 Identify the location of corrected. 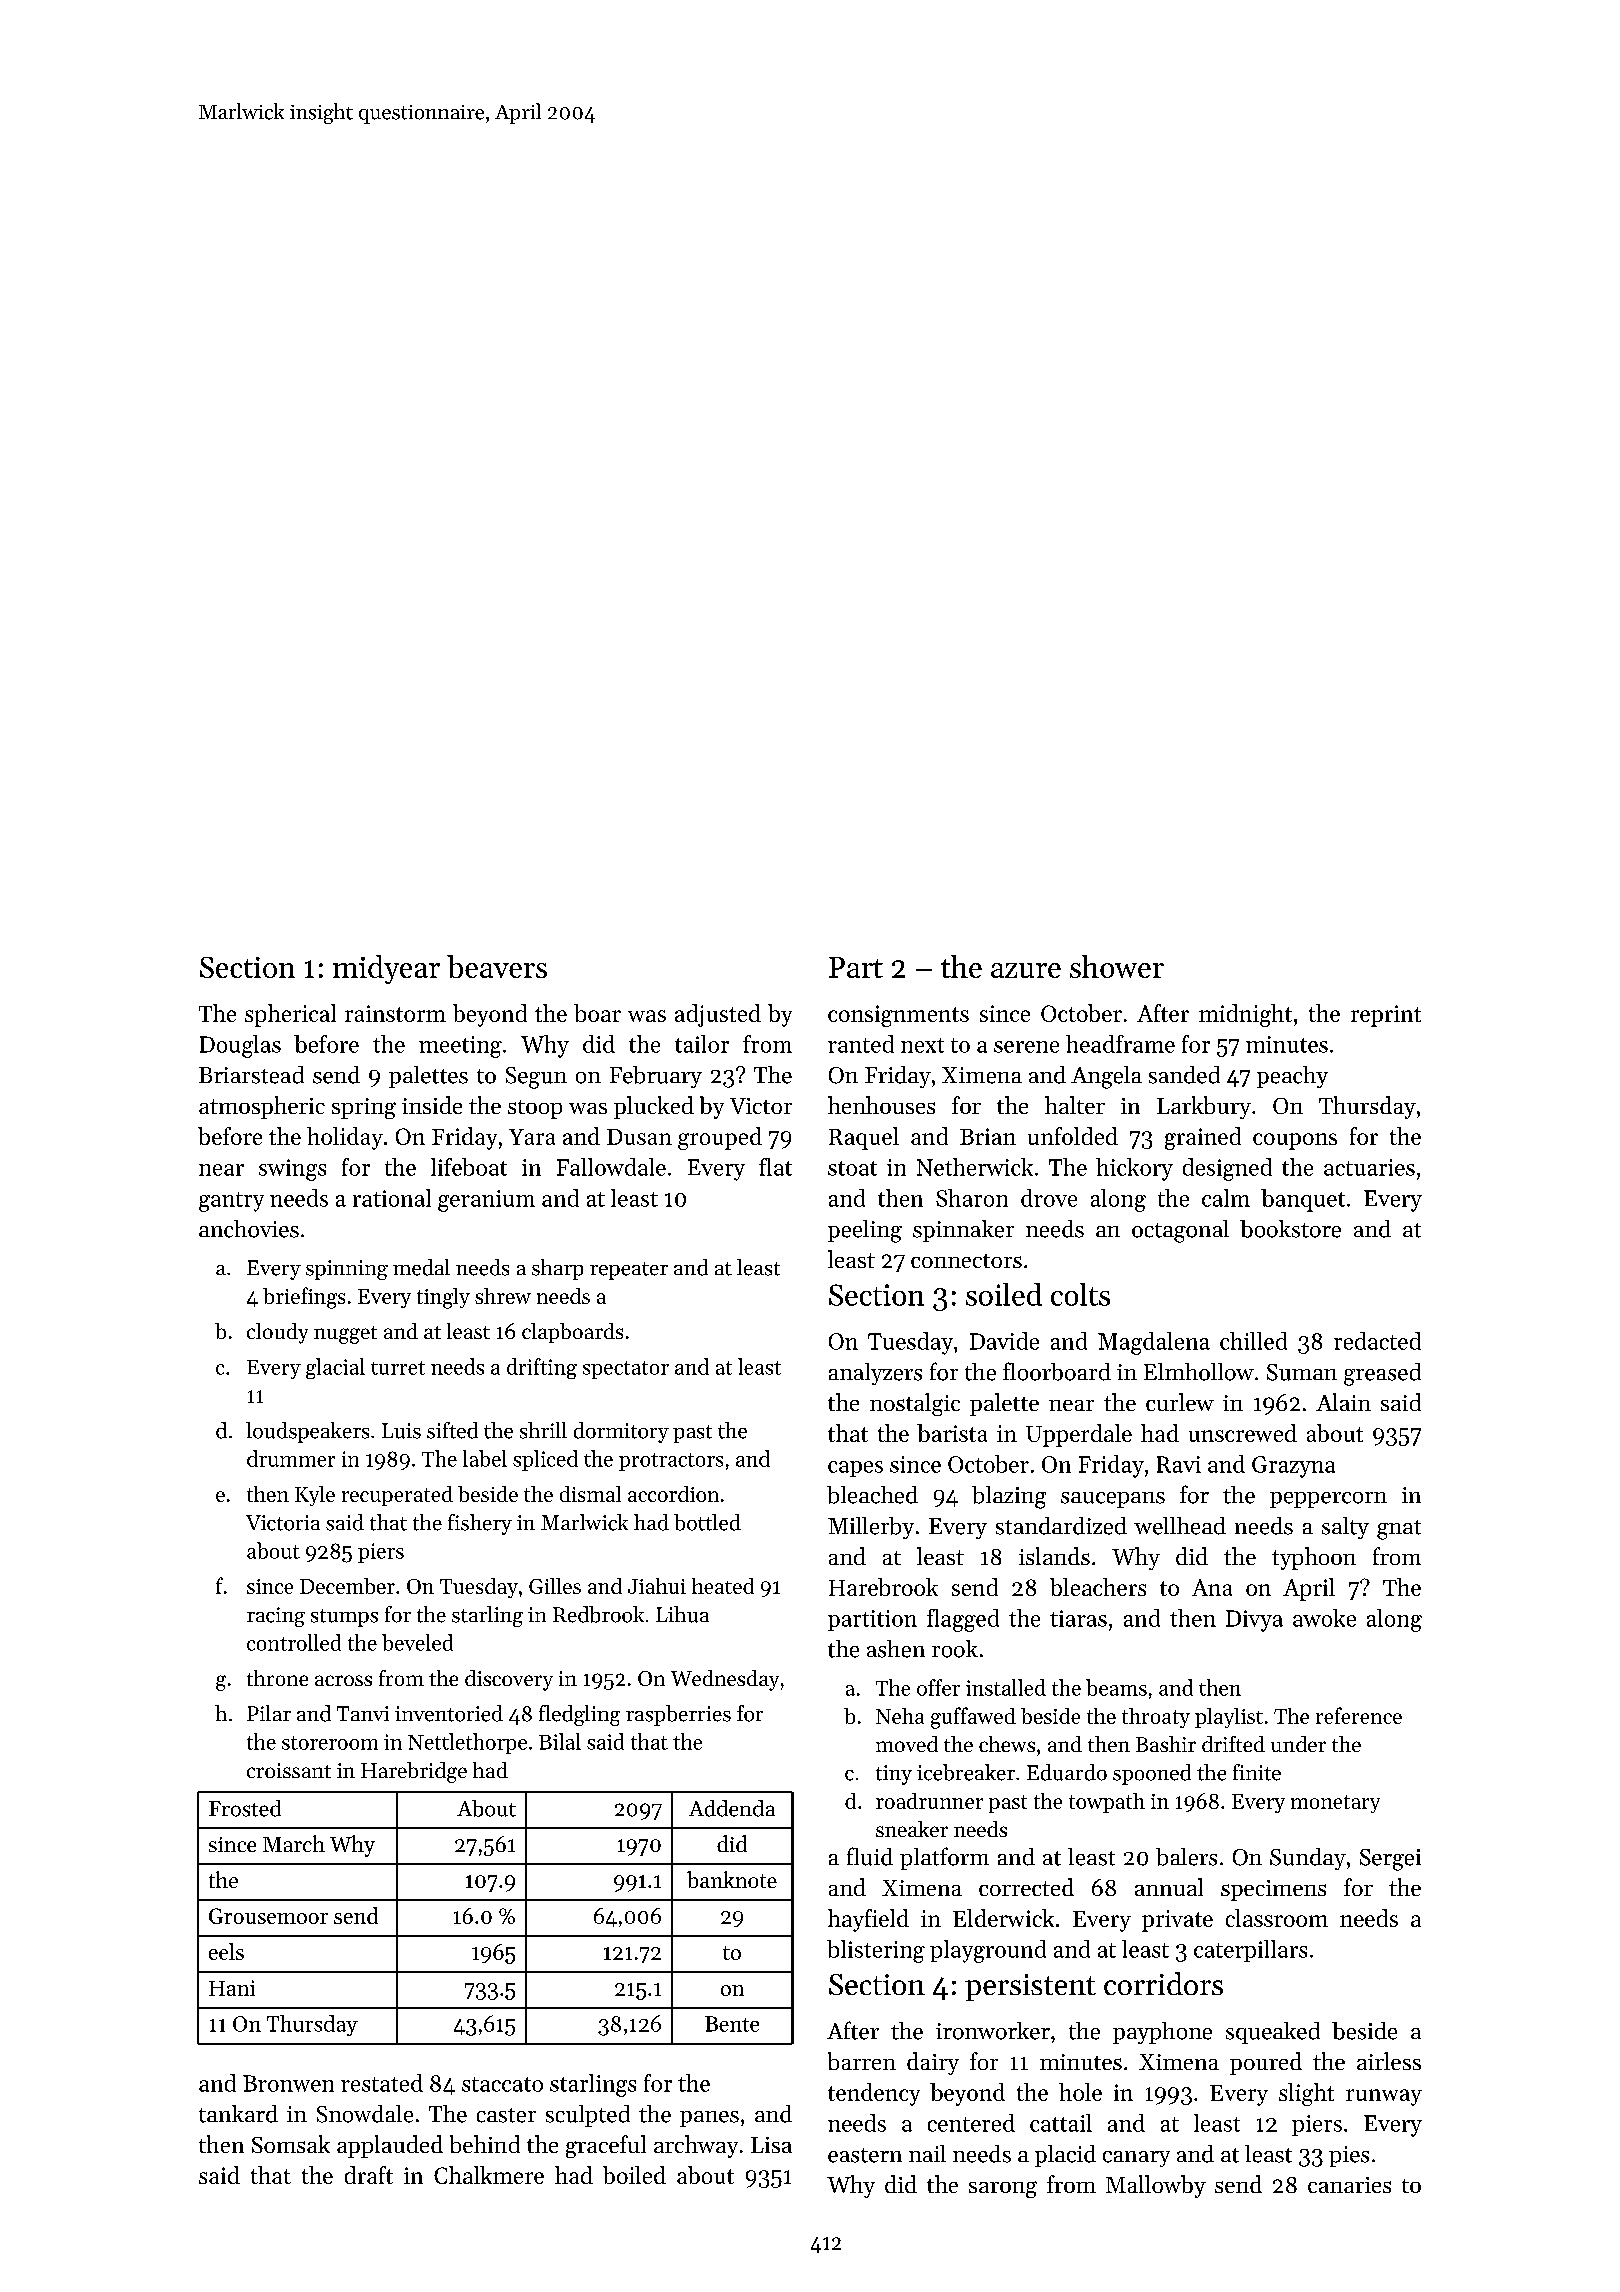
(1026, 1887).
